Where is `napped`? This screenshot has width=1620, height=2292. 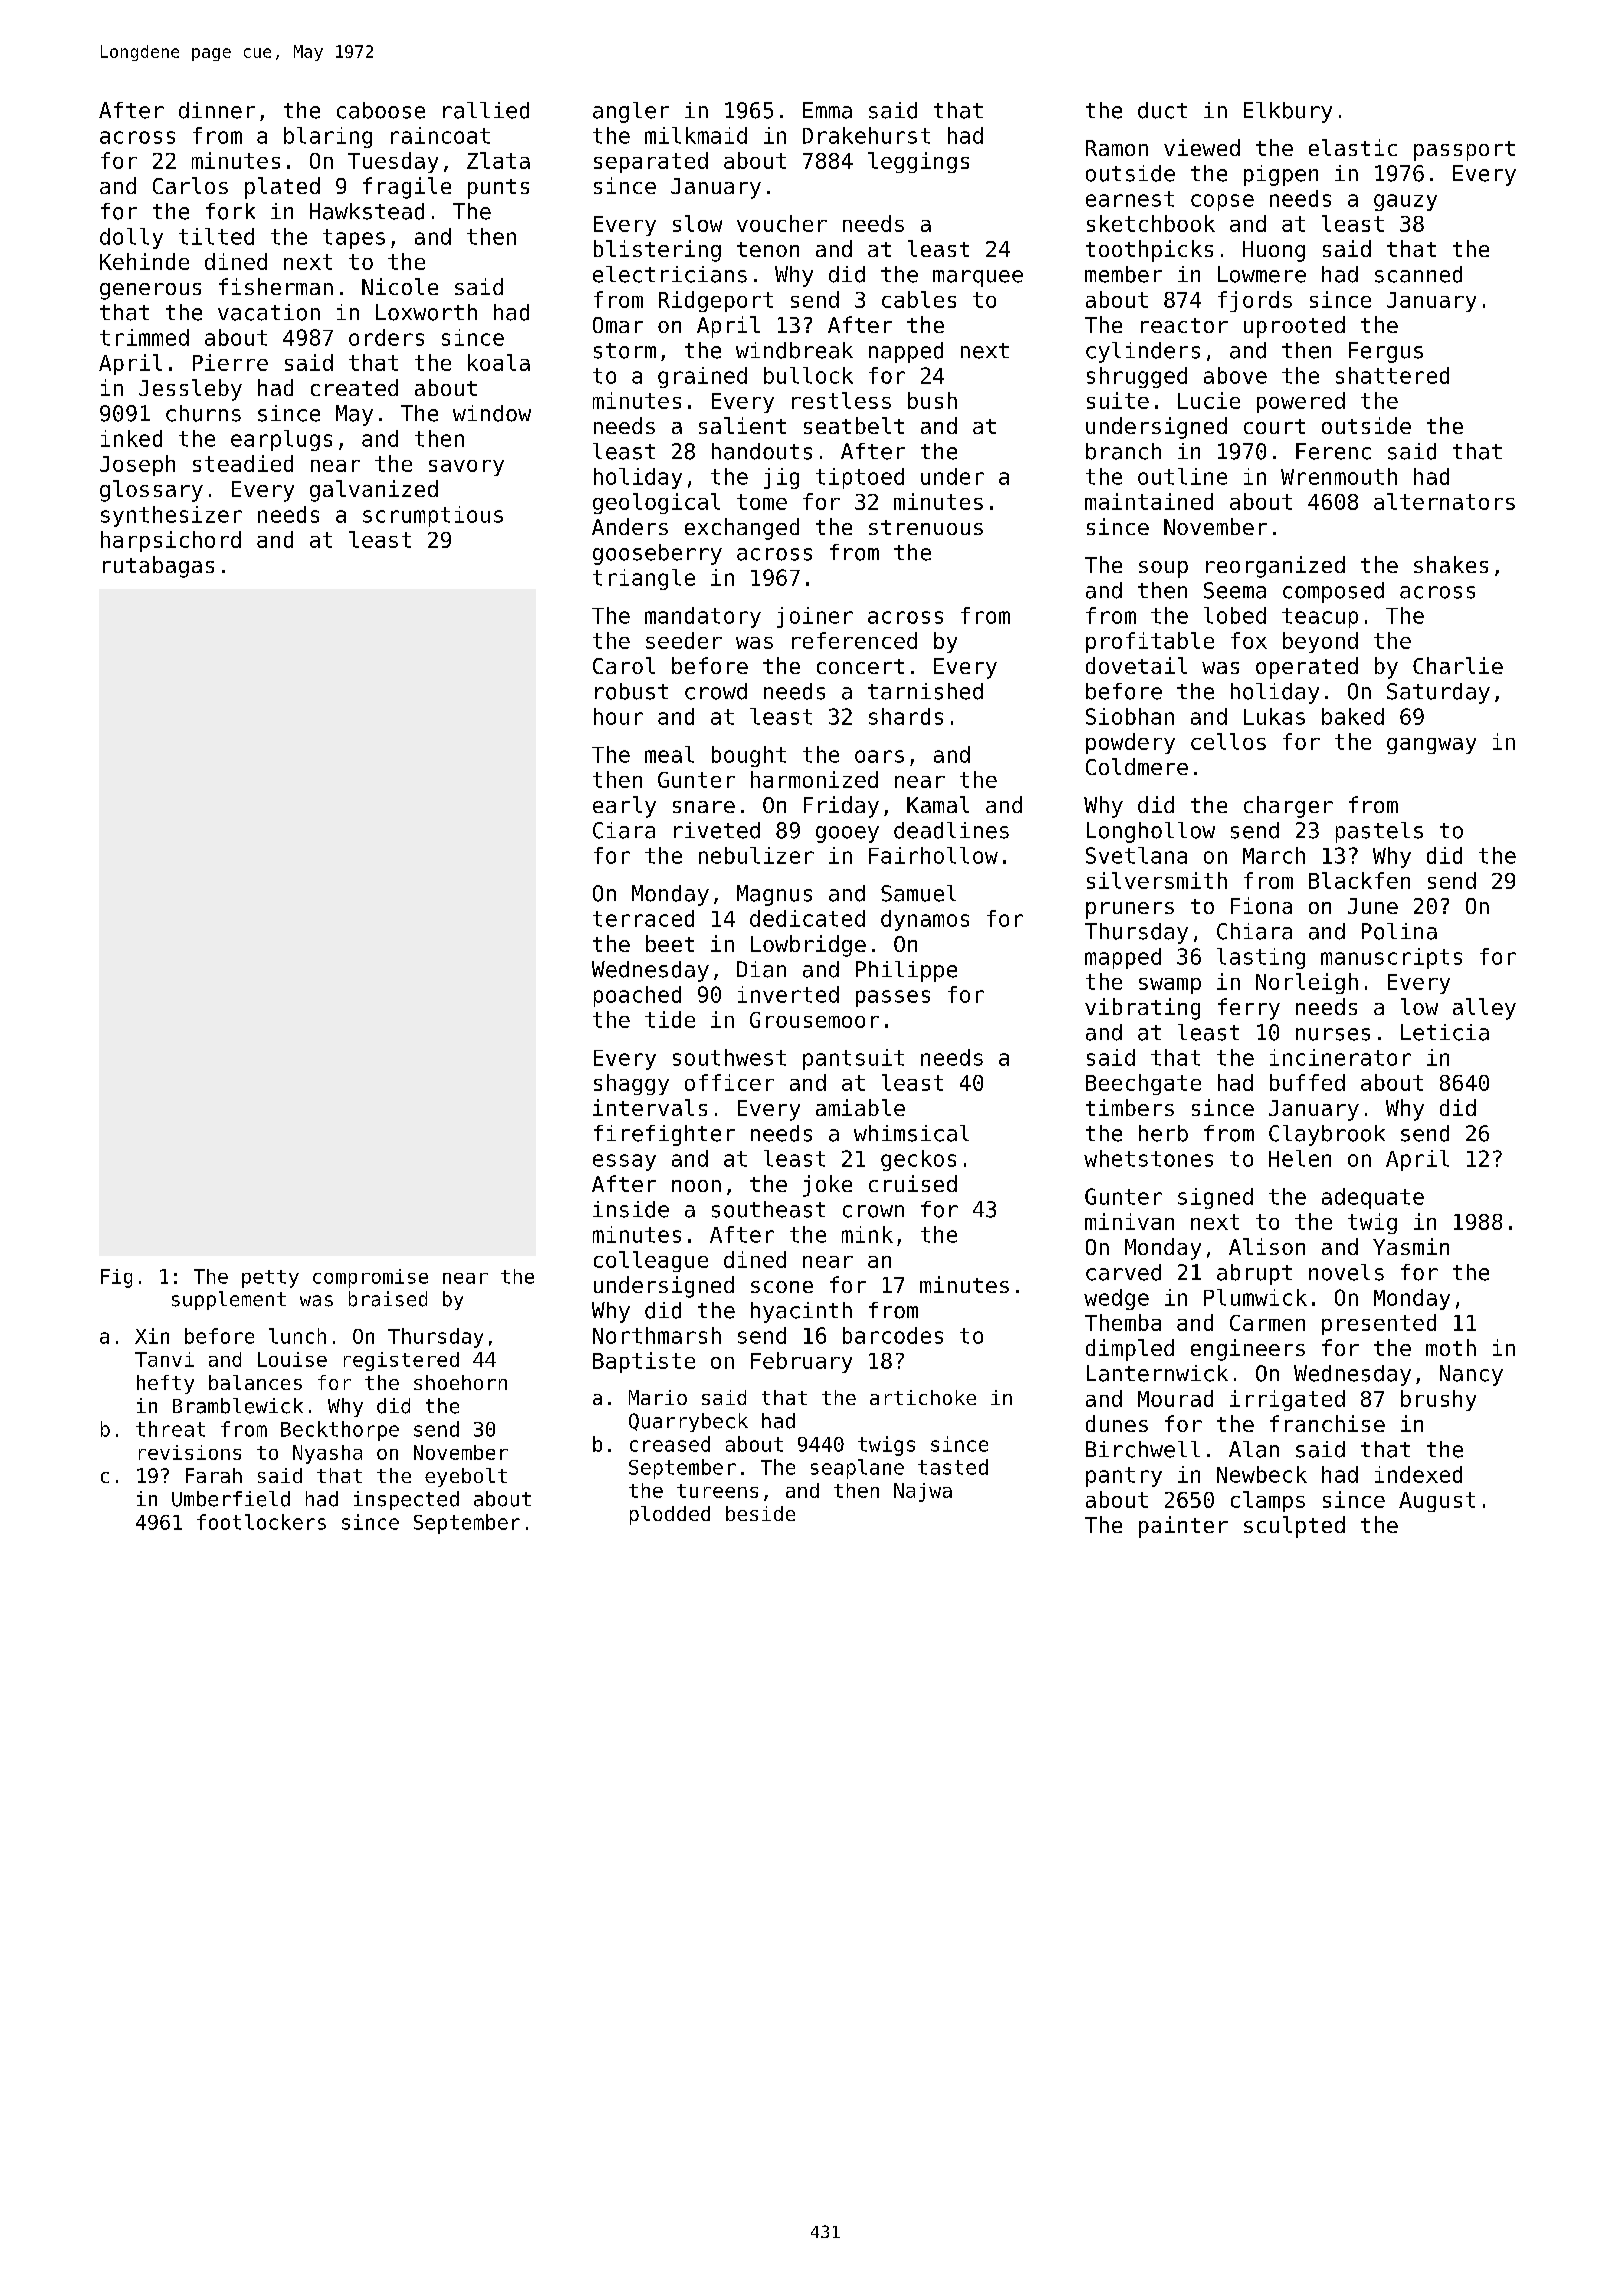 napped is located at coordinates (906, 352).
